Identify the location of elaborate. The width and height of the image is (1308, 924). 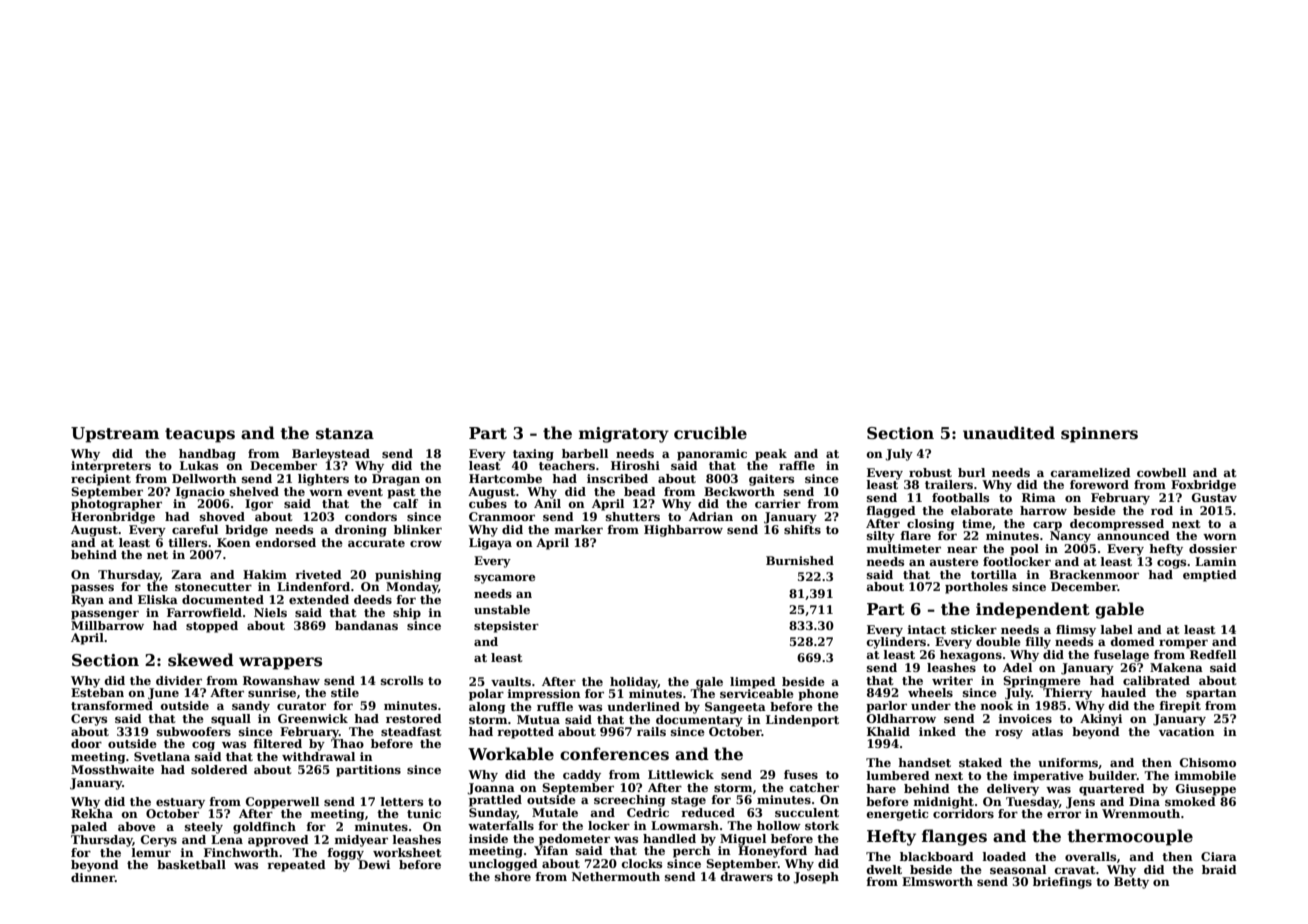
(982, 510).
